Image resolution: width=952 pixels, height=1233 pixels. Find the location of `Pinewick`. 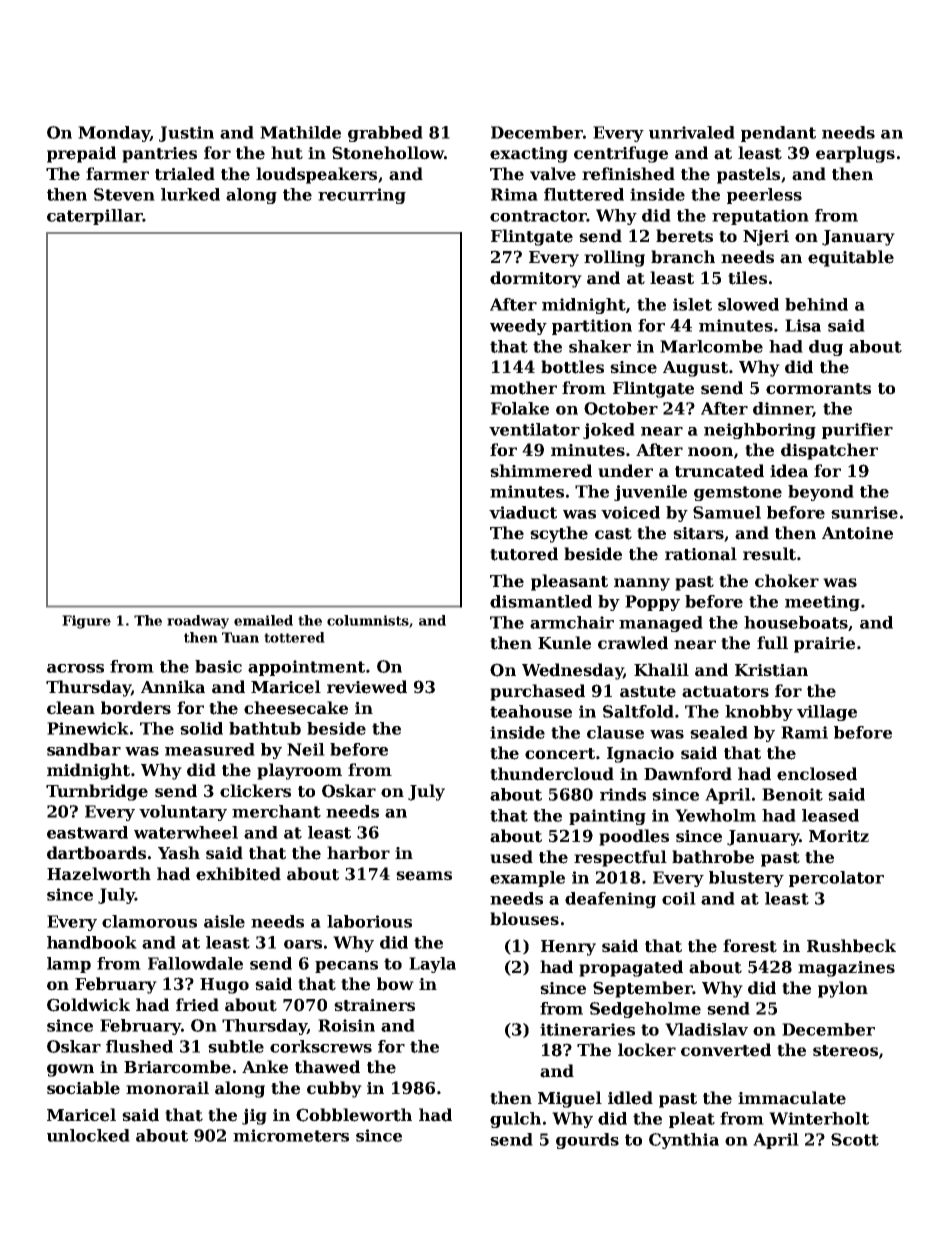

Pinewick is located at coordinates (88, 728).
